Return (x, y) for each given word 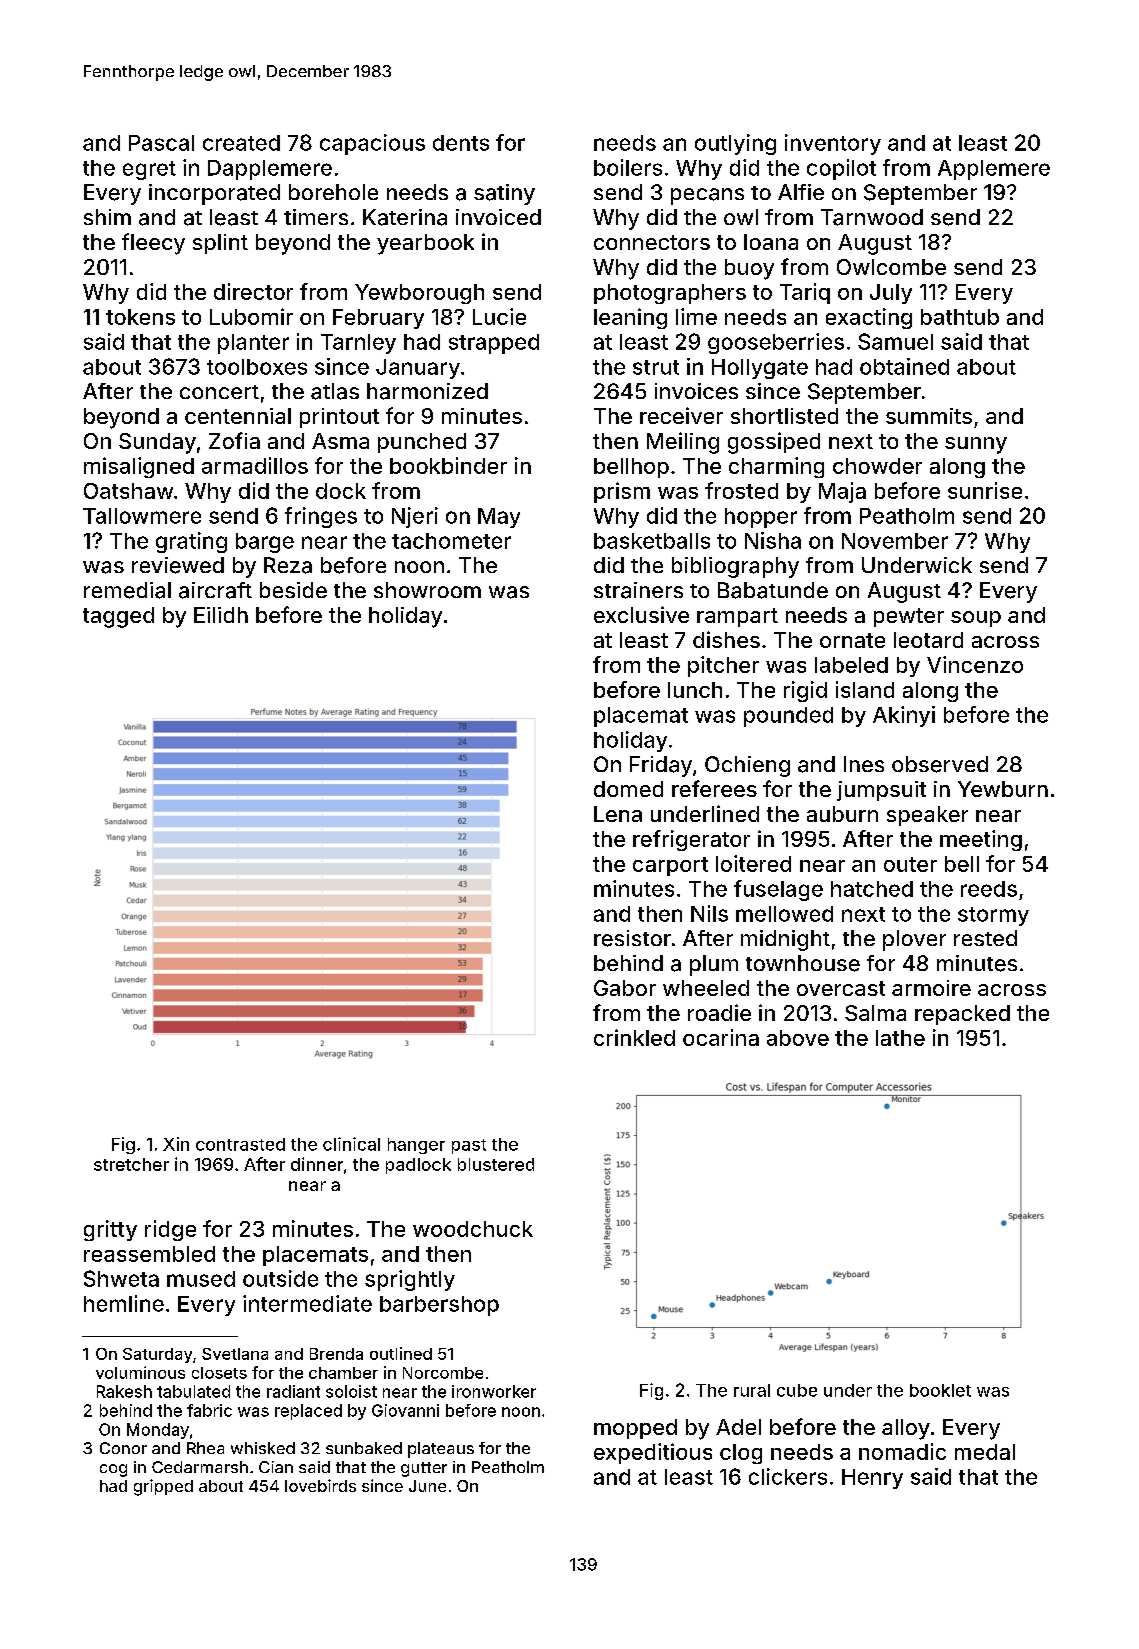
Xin (176, 1144)
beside (293, 590)
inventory (833, 144)
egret (149, 170)
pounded (788, 717)
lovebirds (320, 1485)
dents (461, 143)
